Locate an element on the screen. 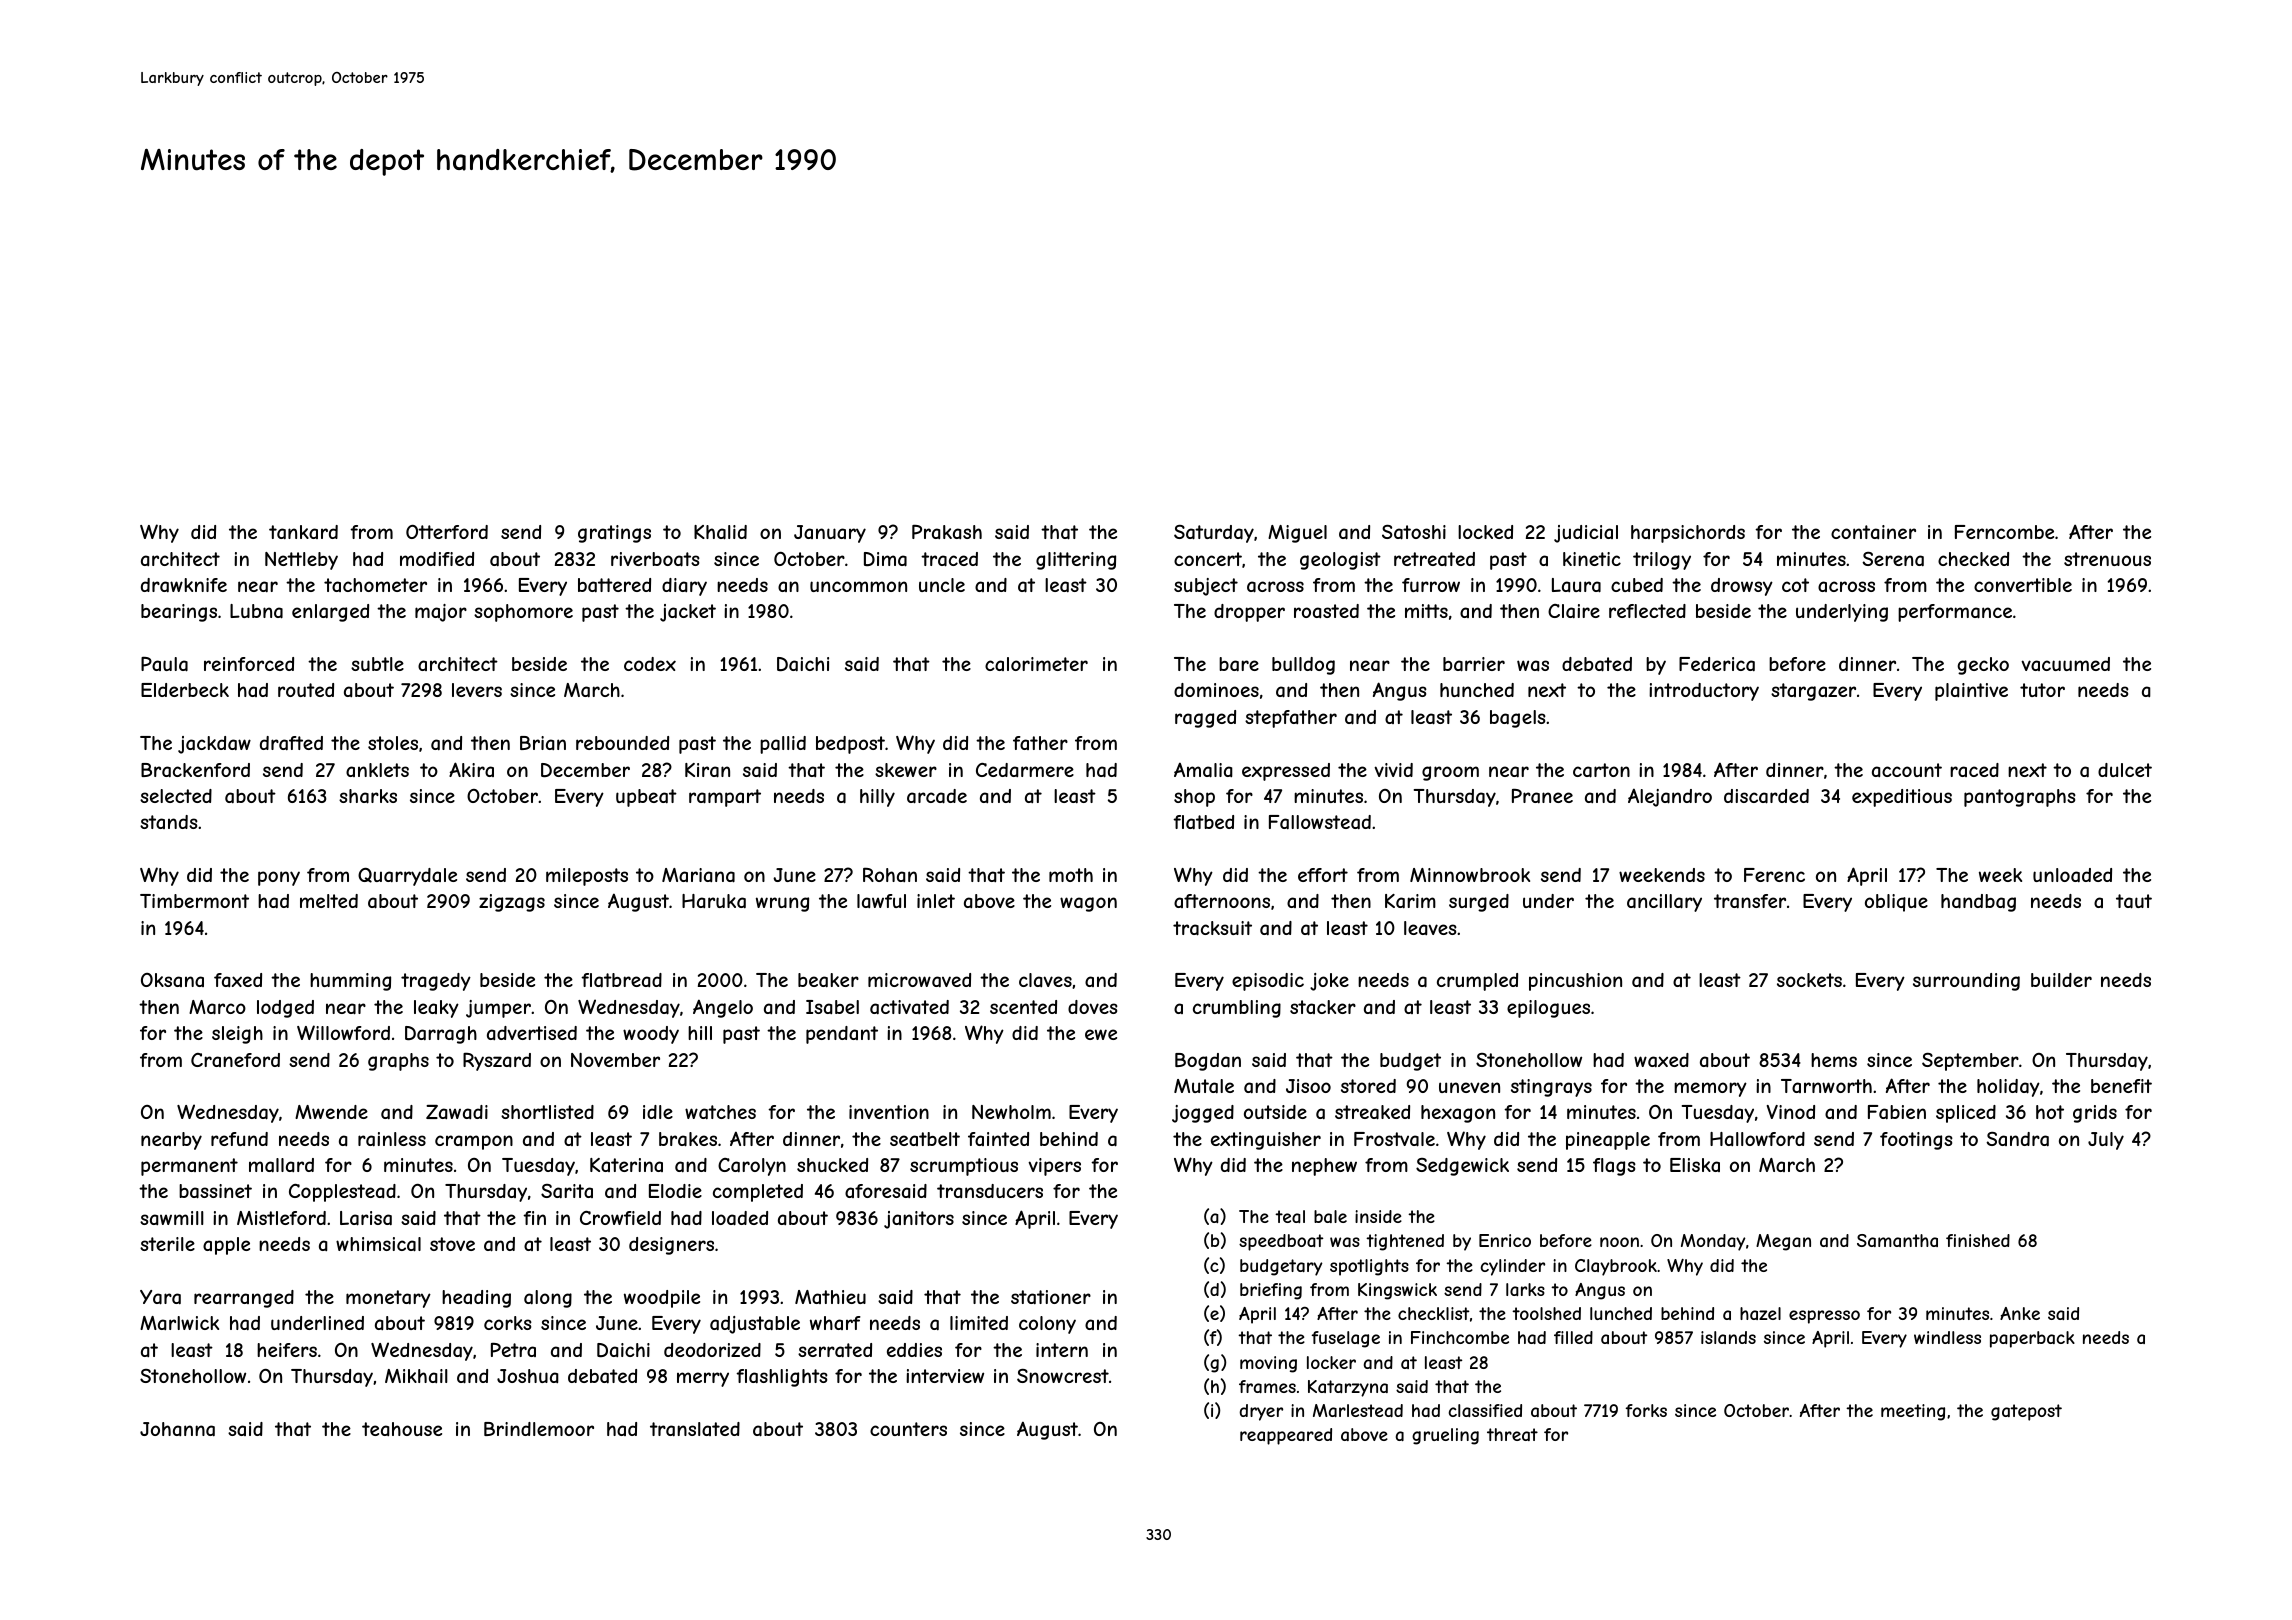 The width and height of the screenshot is (2292, 1620). January is located at coordinates (830, 534).
